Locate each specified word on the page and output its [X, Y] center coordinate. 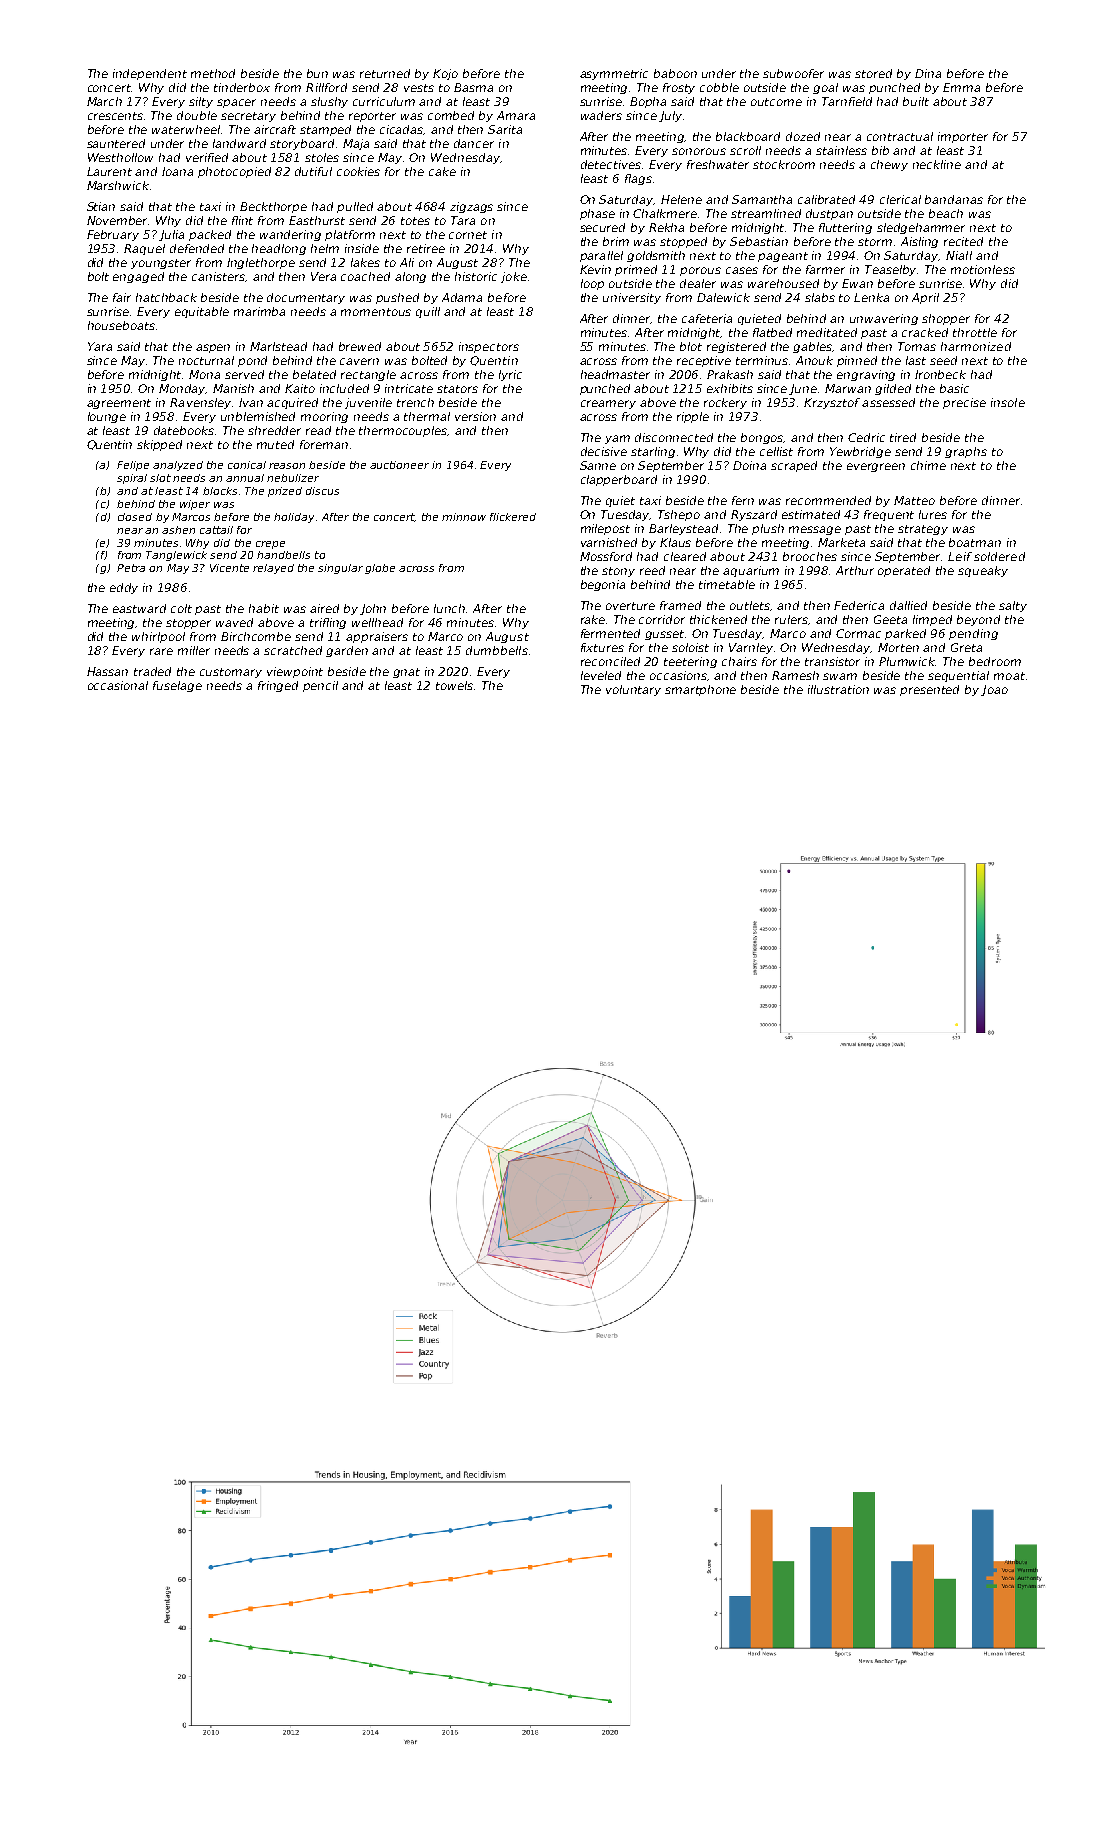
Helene [681, 199]
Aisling [919, 242]
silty [201, 102]
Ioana [177, 171]
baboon [675, 73]
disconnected [674, 437]
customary [231, 673]
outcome [776, 102]
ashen [178, 530]
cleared [685, 556]
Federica [859, 605]
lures [933, 514]
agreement [119, 404]
